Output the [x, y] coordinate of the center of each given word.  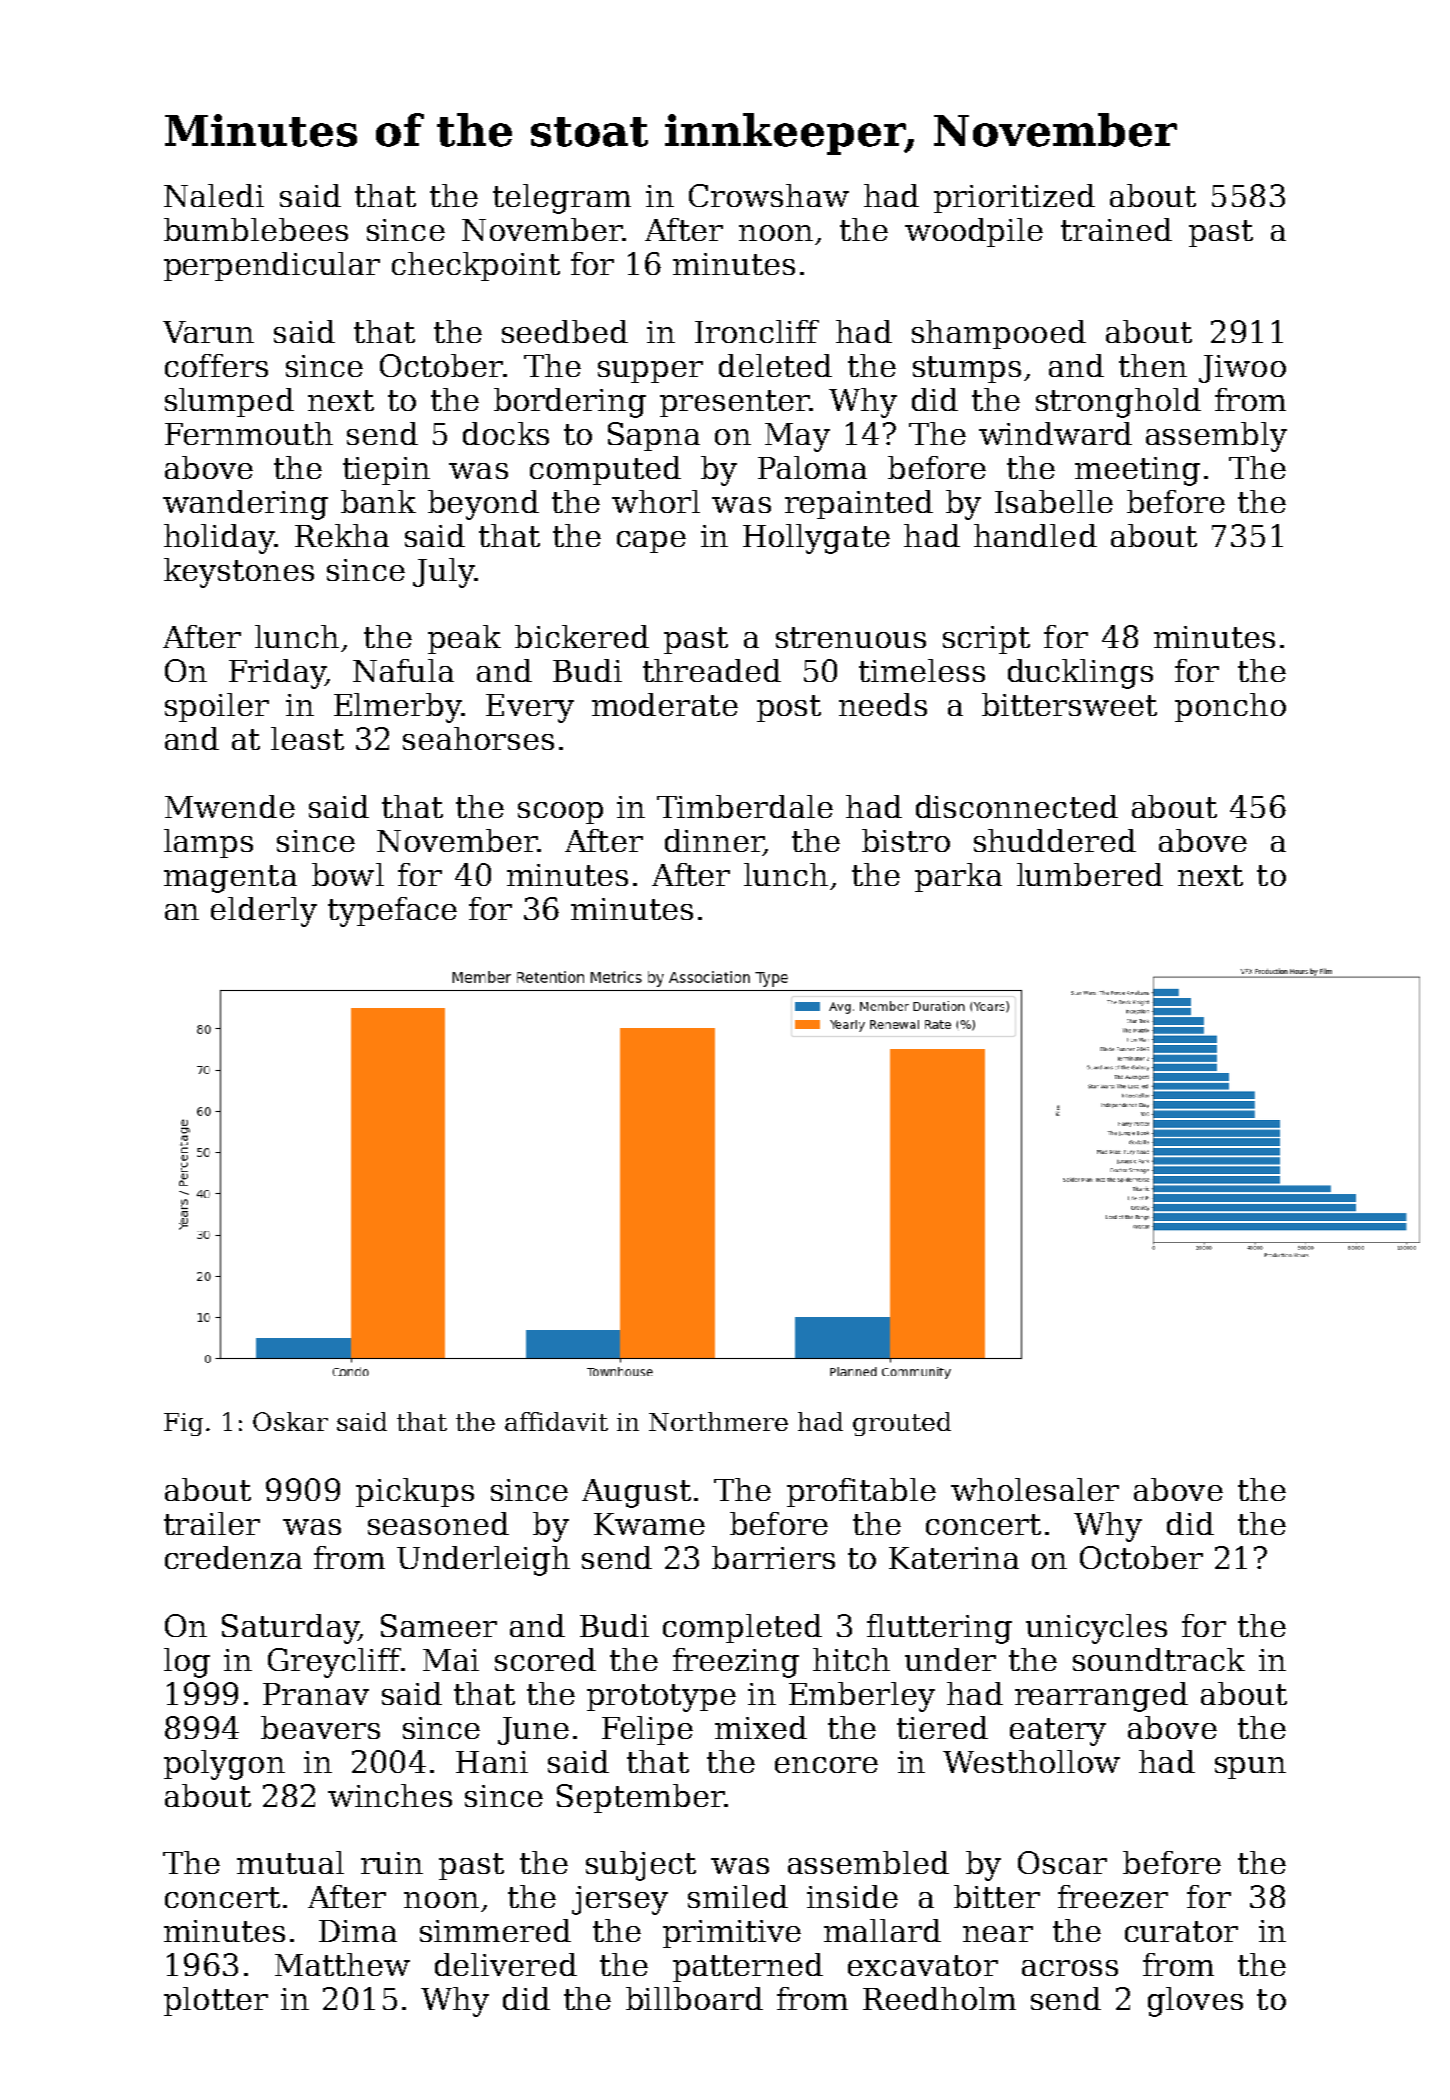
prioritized [1014, 198]
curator [1181, 1931]
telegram [562, 199]
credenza [233, 1557]
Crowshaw [769, 195]
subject [641, 1866]
